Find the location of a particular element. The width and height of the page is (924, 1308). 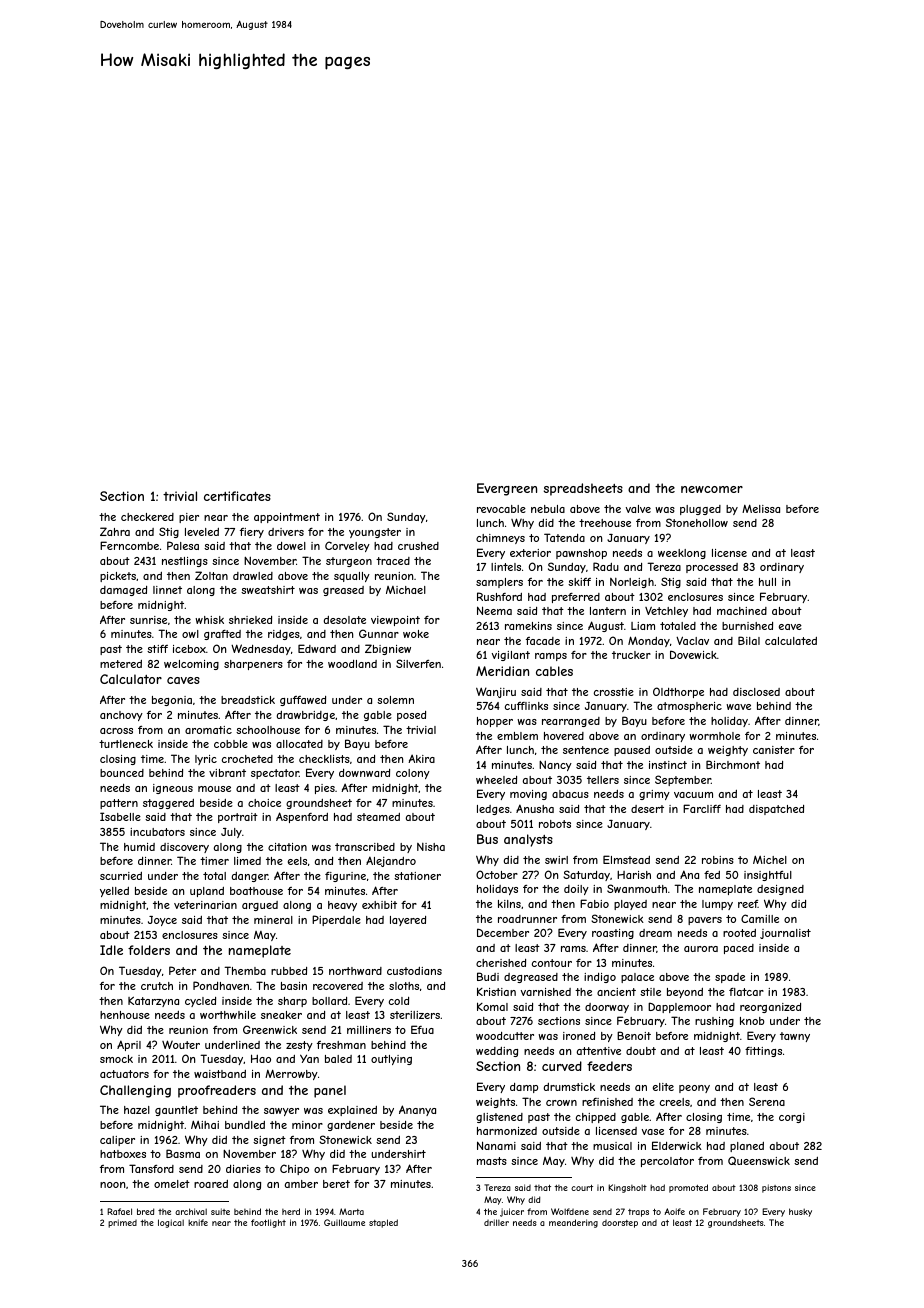

hopper is located at coordinates (495, 722).
